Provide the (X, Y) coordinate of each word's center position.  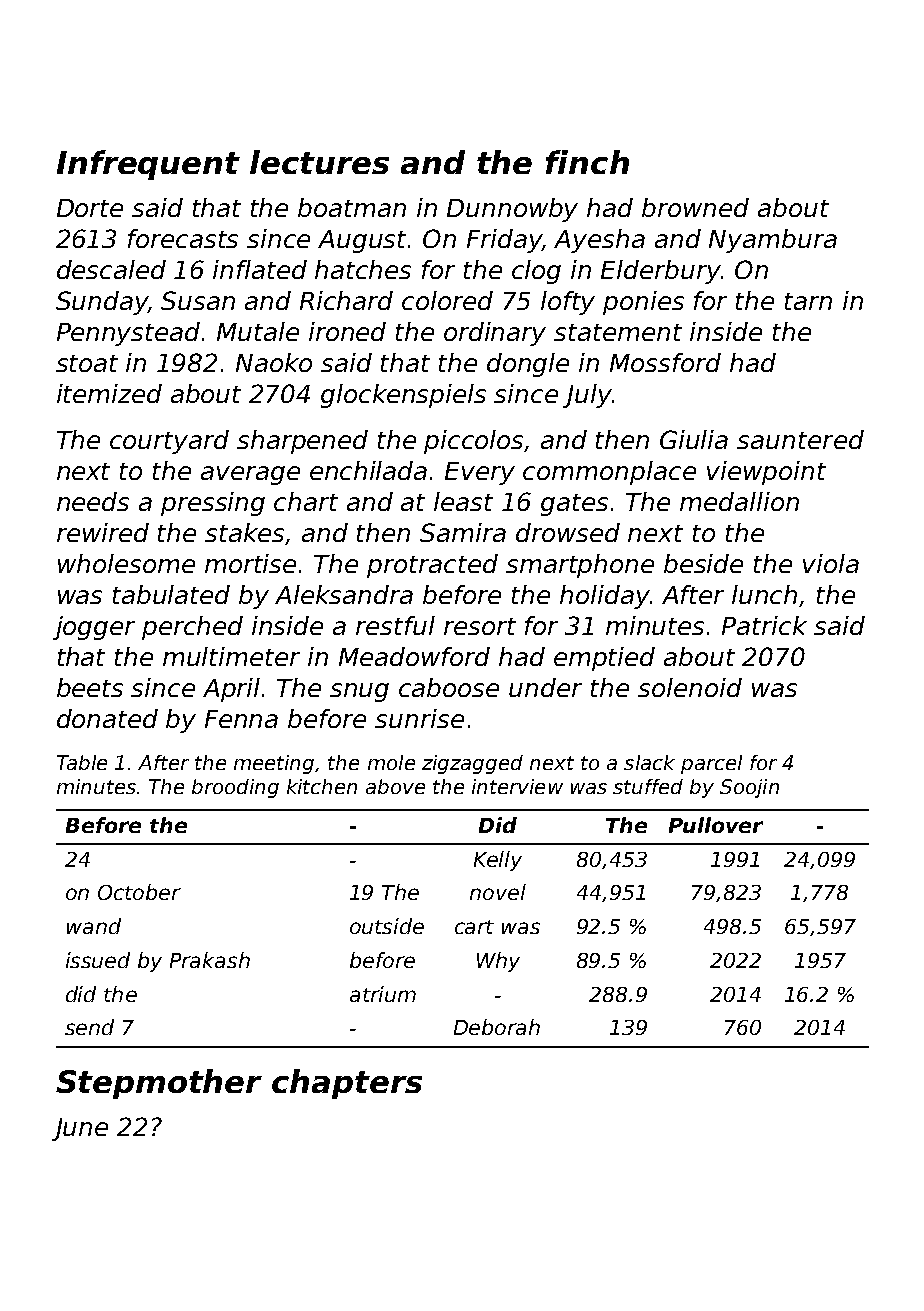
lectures (319, 162)
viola (831, 563)
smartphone (580, 566)
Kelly (498, 861)
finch (587, 162)
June (80, 1129)
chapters (347, 1084)
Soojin (749, 788)
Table (82, 762)
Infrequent (148, 165)
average (250, 475)
